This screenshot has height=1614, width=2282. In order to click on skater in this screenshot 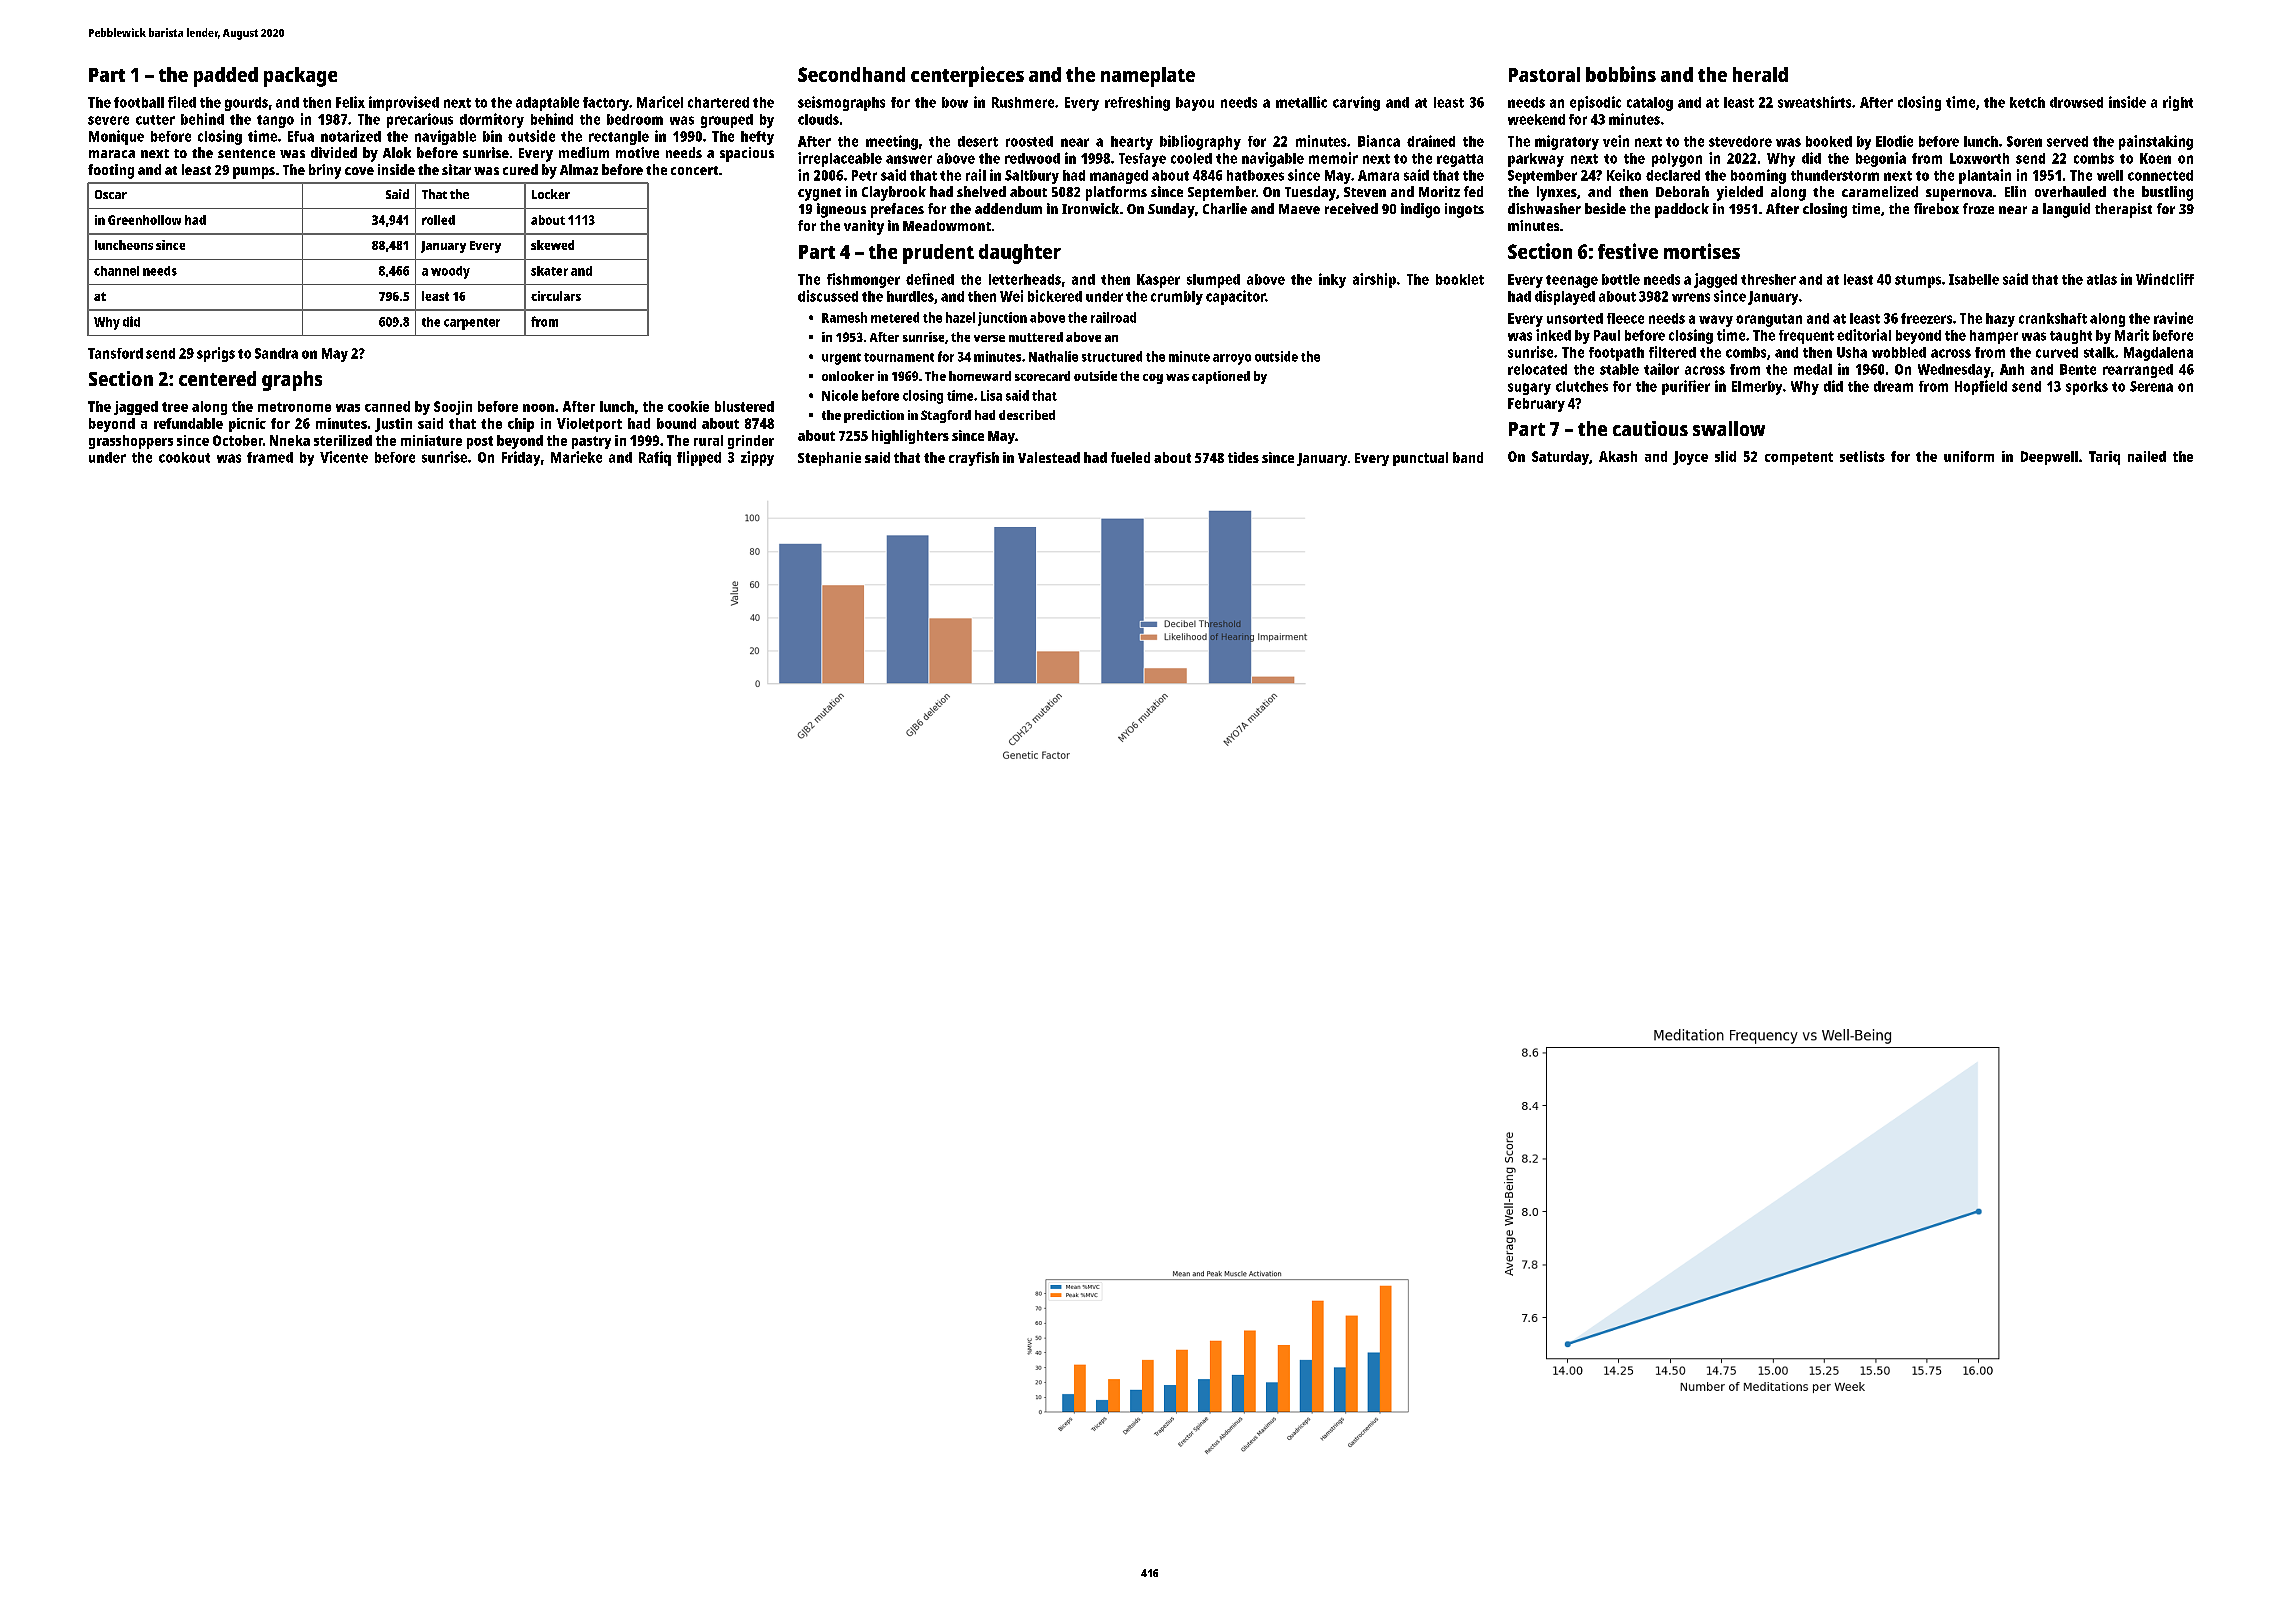, I will do `click(549, 271)`.
